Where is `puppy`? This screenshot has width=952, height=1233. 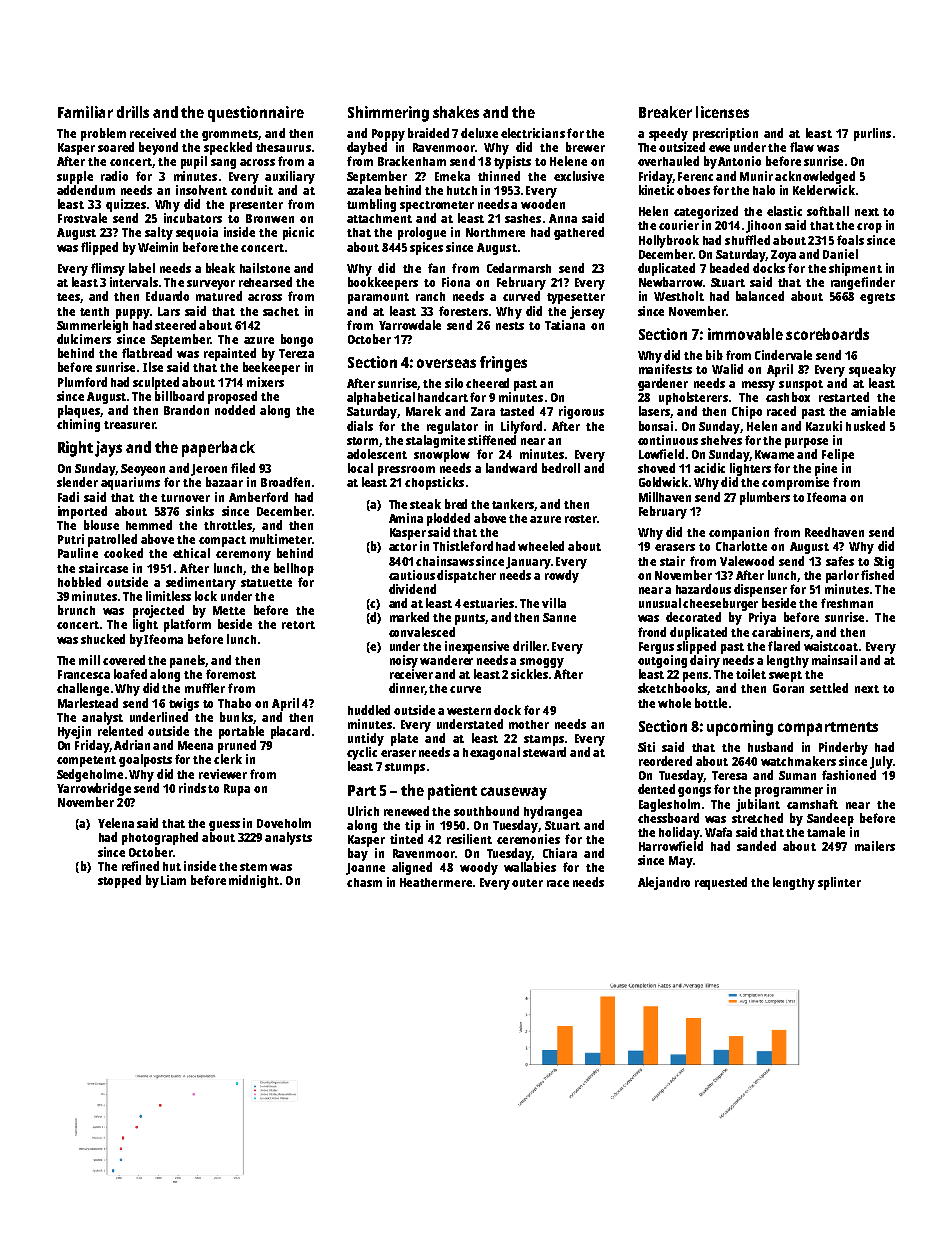
puppy is located at coordinates (132, 314).
